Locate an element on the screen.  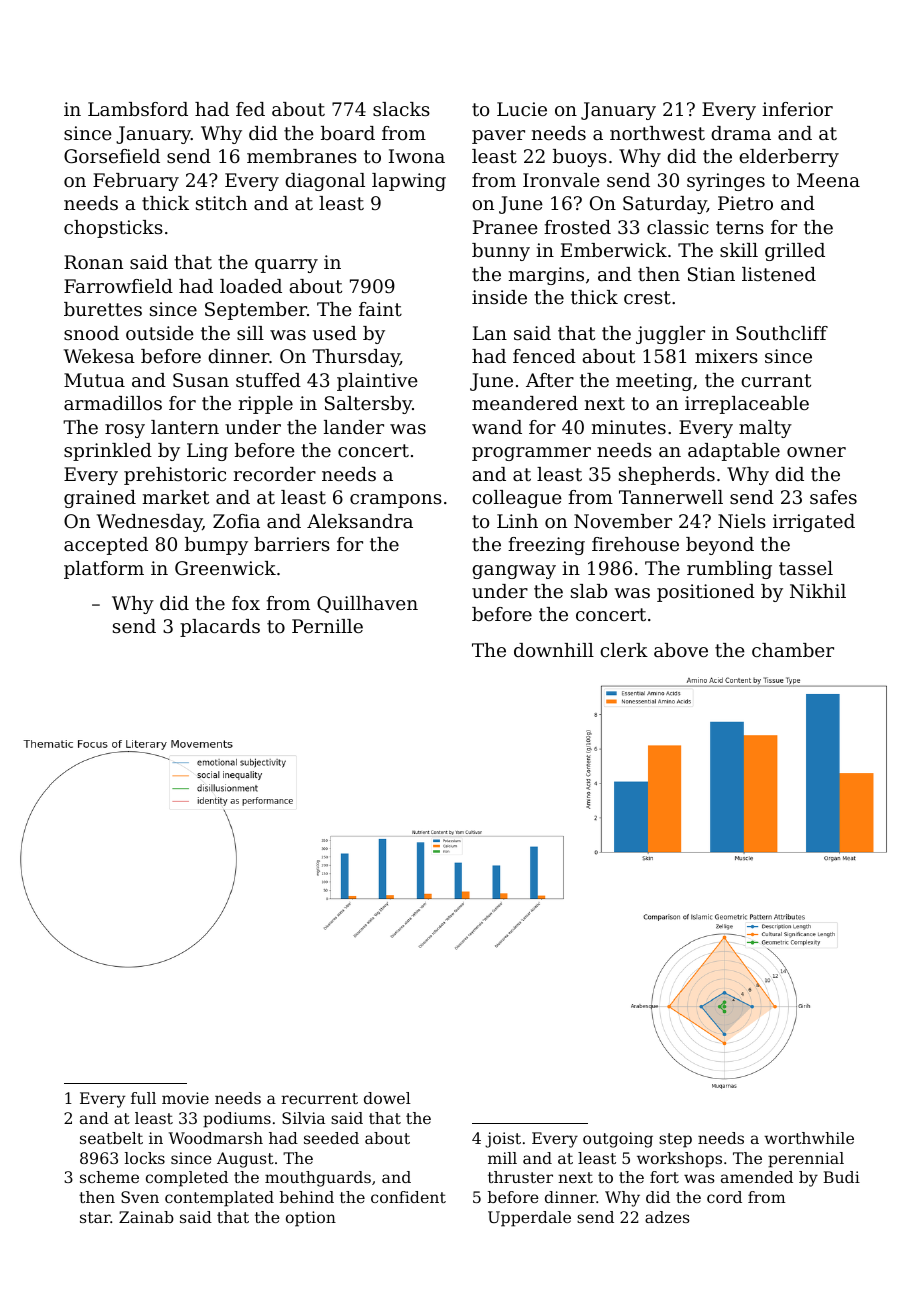
grilled is located at coordinates (795, 252).
